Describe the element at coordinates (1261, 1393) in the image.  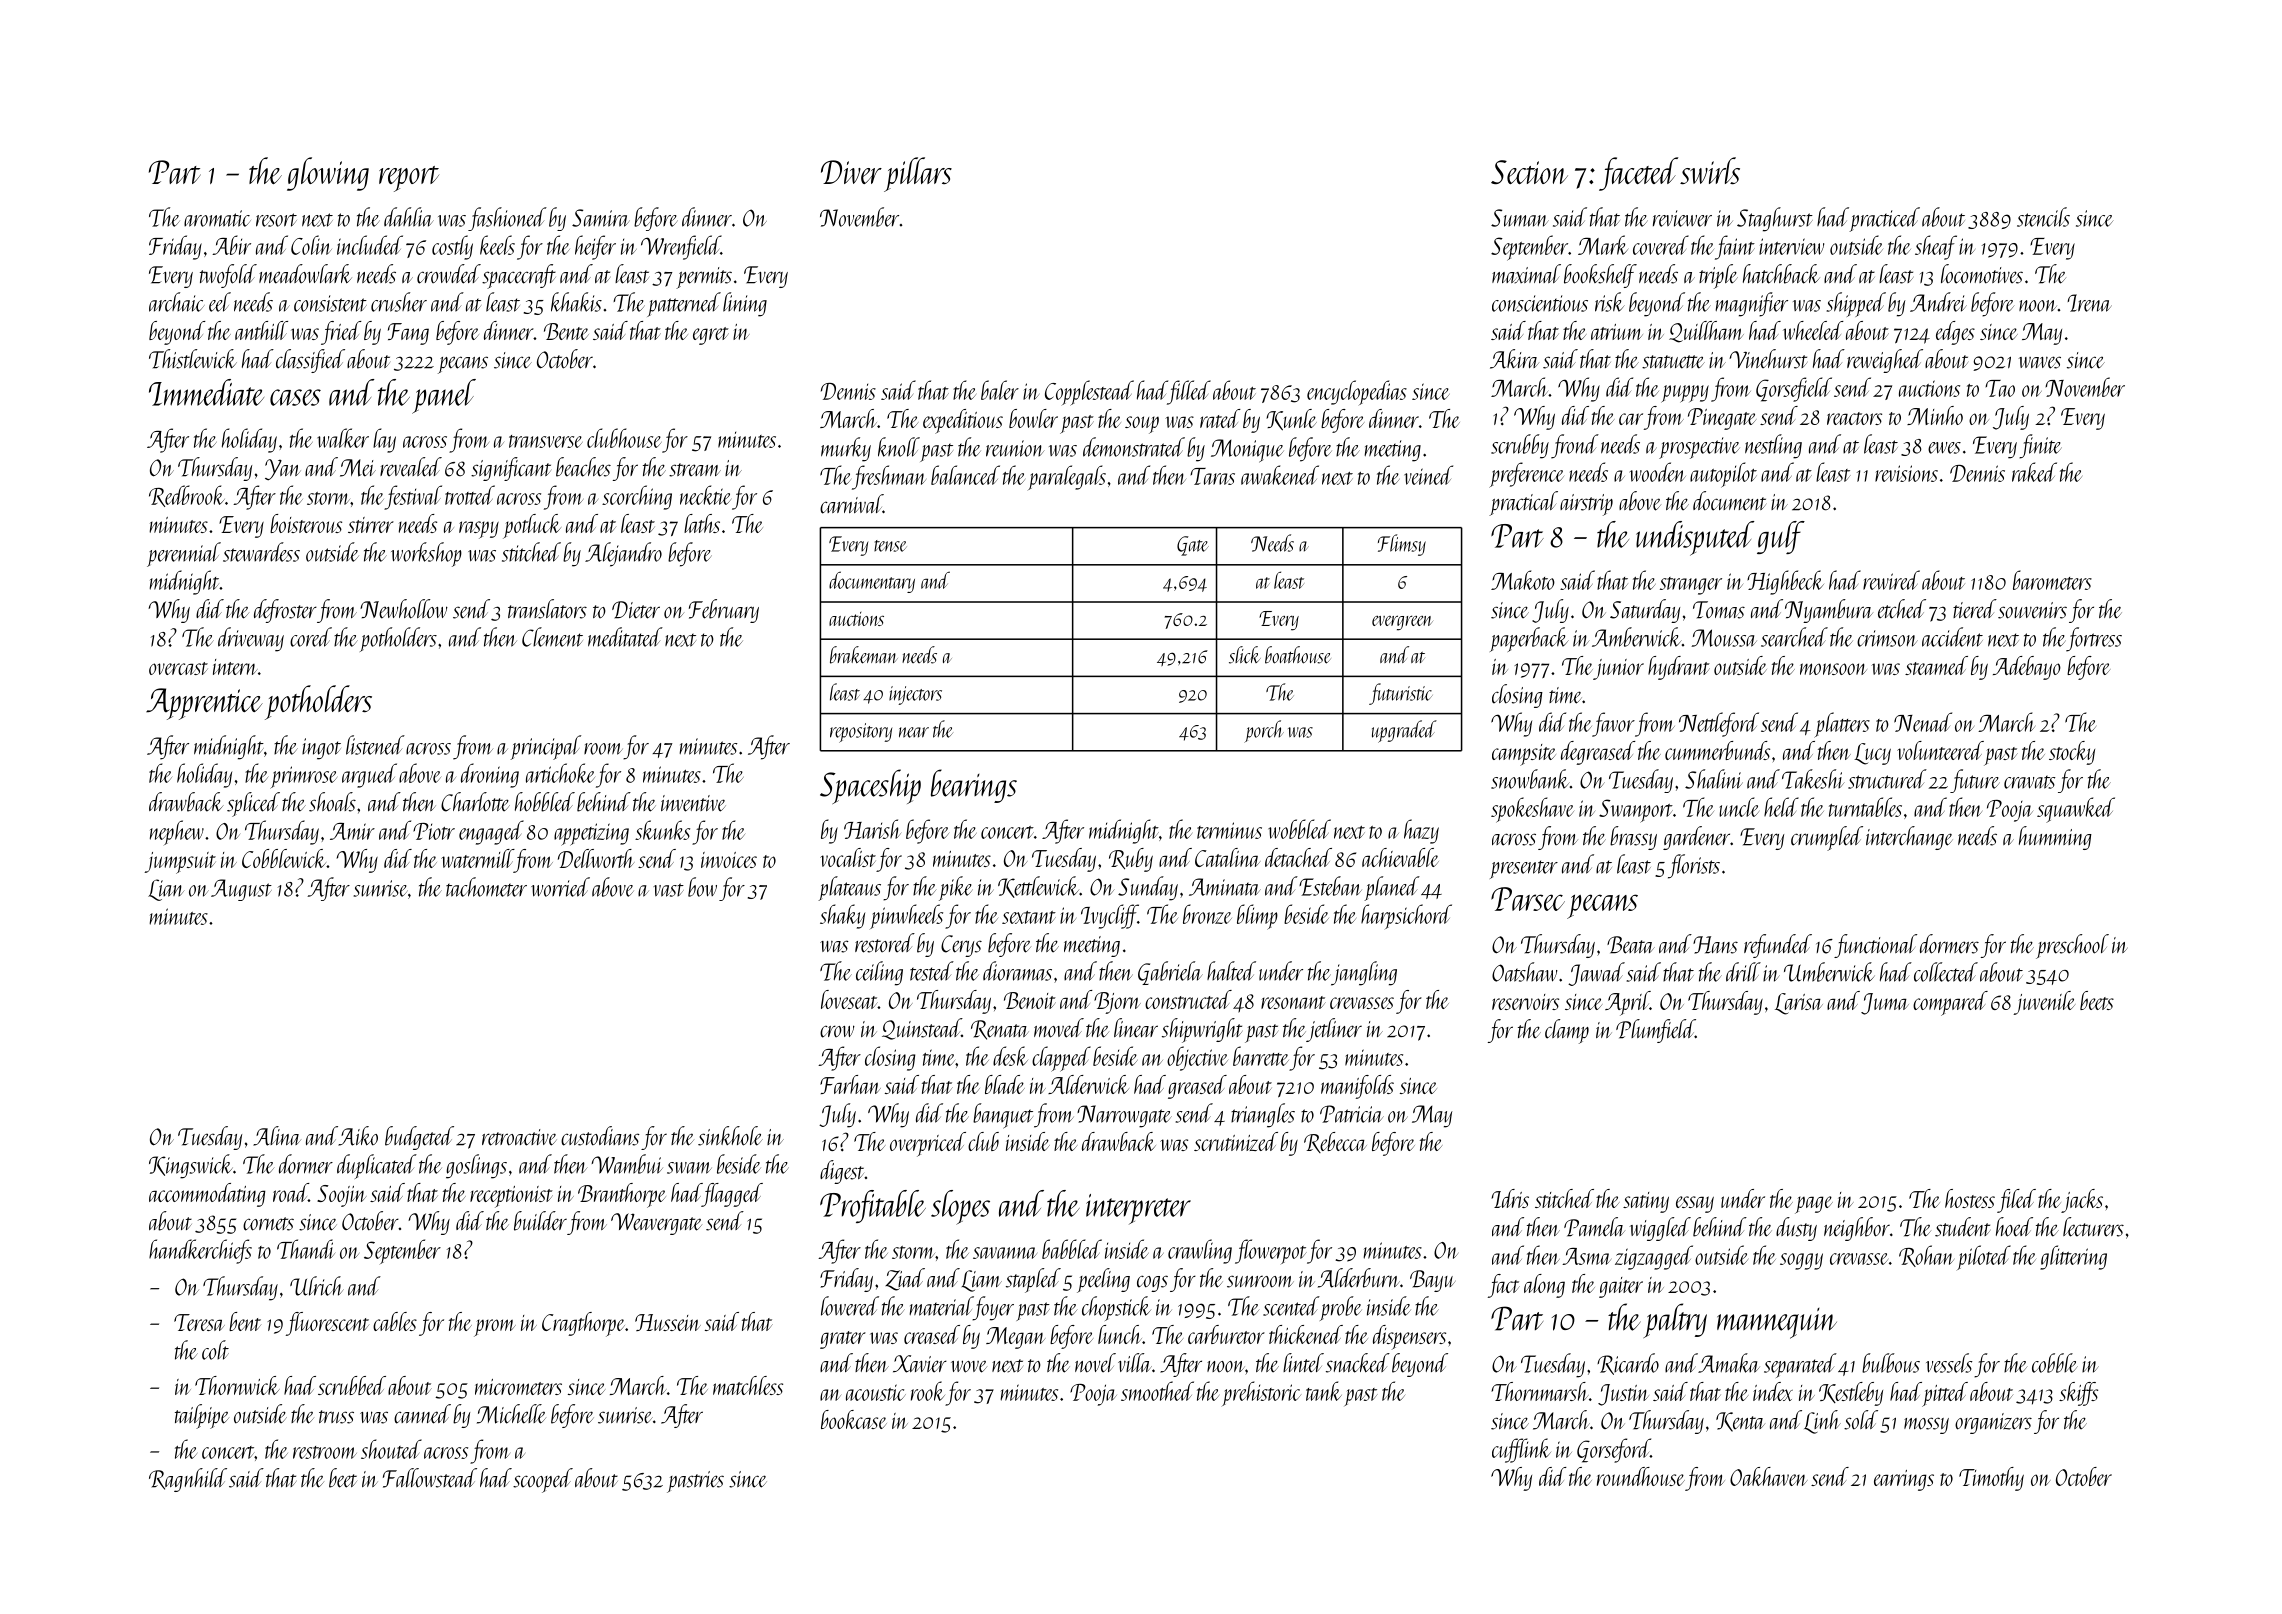
I see `prehistoric` at that location.
